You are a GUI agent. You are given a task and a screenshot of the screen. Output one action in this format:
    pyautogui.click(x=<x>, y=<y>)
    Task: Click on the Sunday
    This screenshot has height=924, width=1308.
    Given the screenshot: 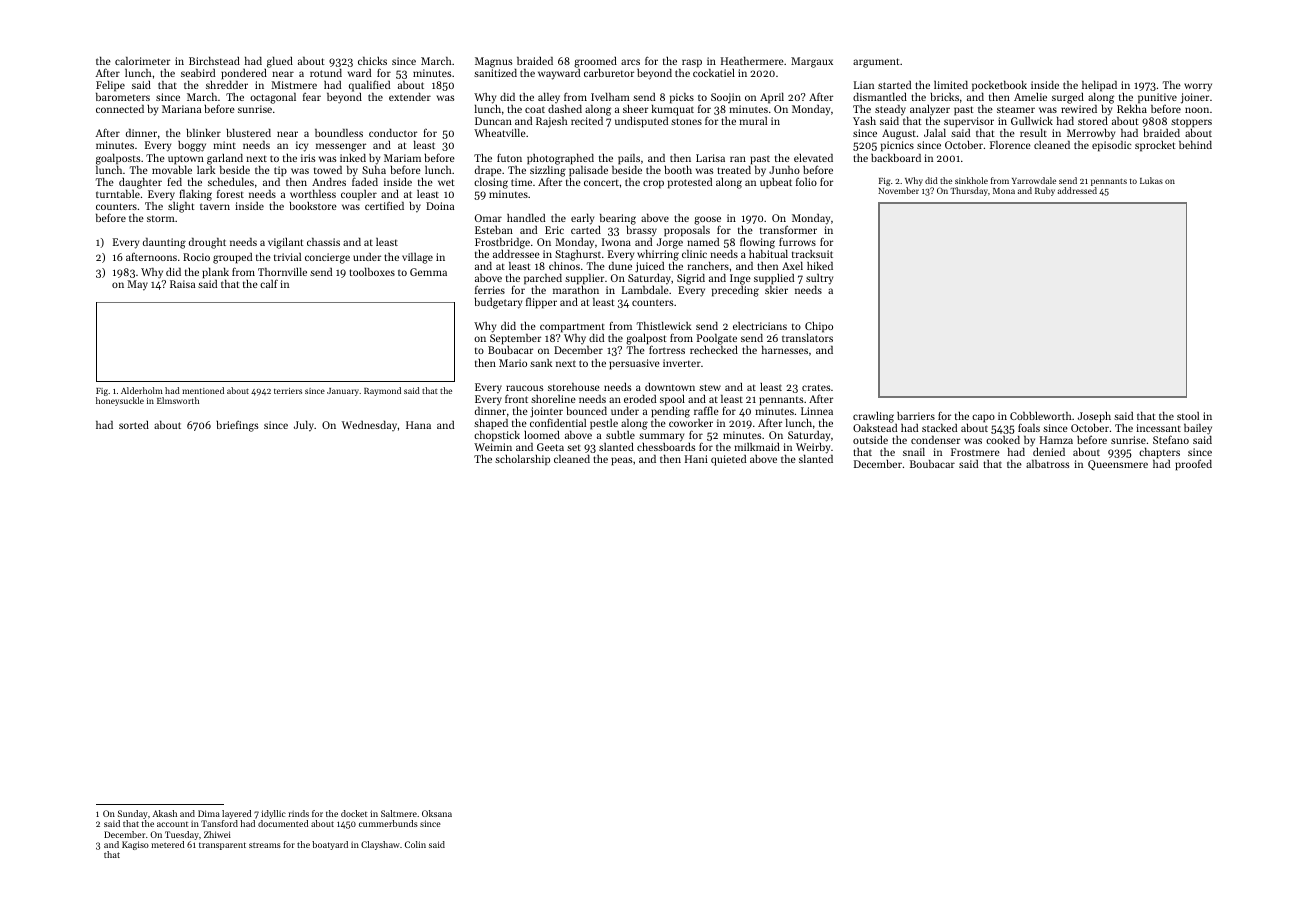 What is the action you would take?
    pyautogui.click(x=133, y=814)
